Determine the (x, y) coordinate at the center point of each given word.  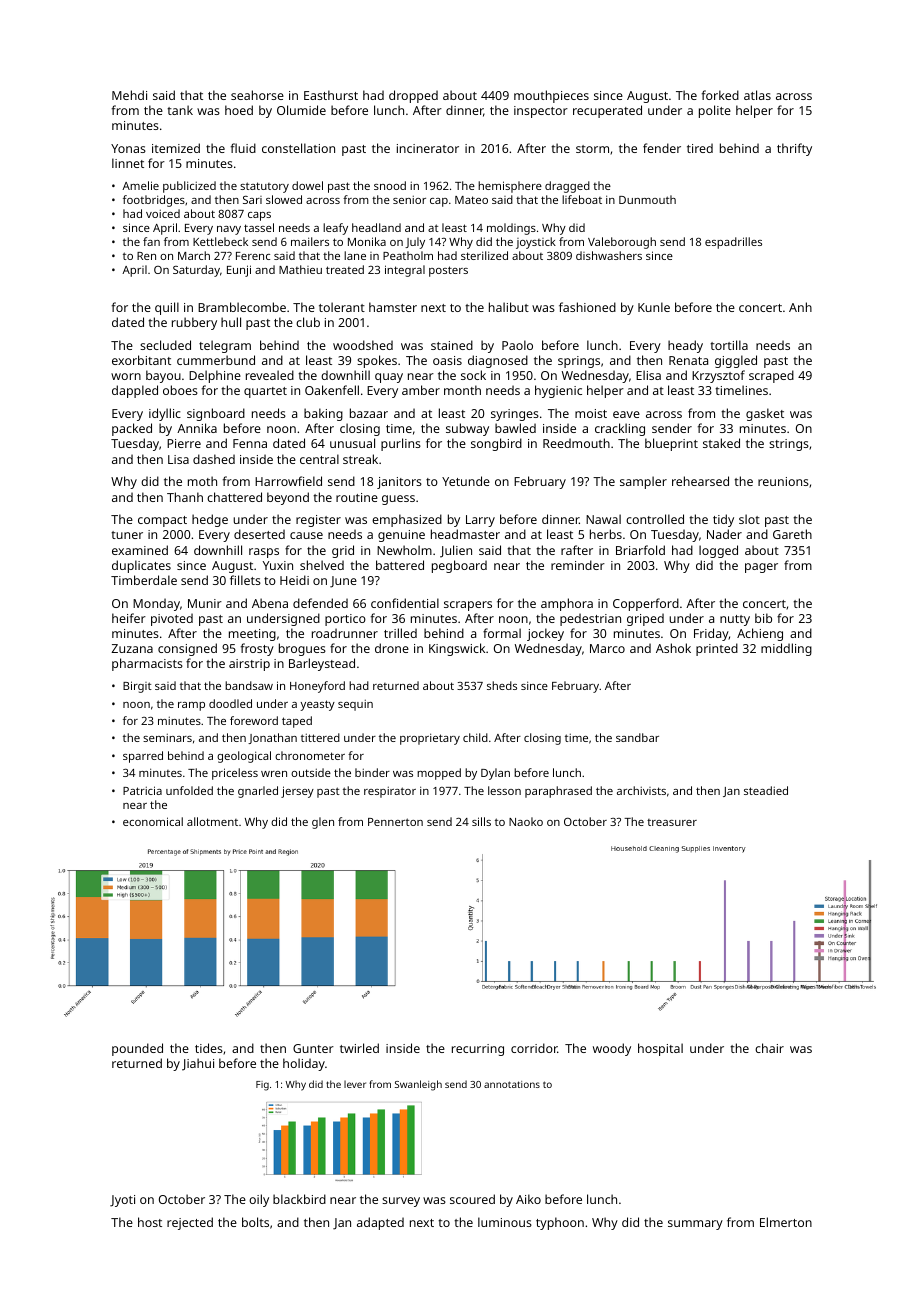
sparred (143, 757)
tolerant (342, 307)
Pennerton (395, 822)
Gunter (313, 1048)
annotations (512, 1084)
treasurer (672, 822)
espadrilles (733, 243)
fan (151, 241)
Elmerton (786, 1222)
